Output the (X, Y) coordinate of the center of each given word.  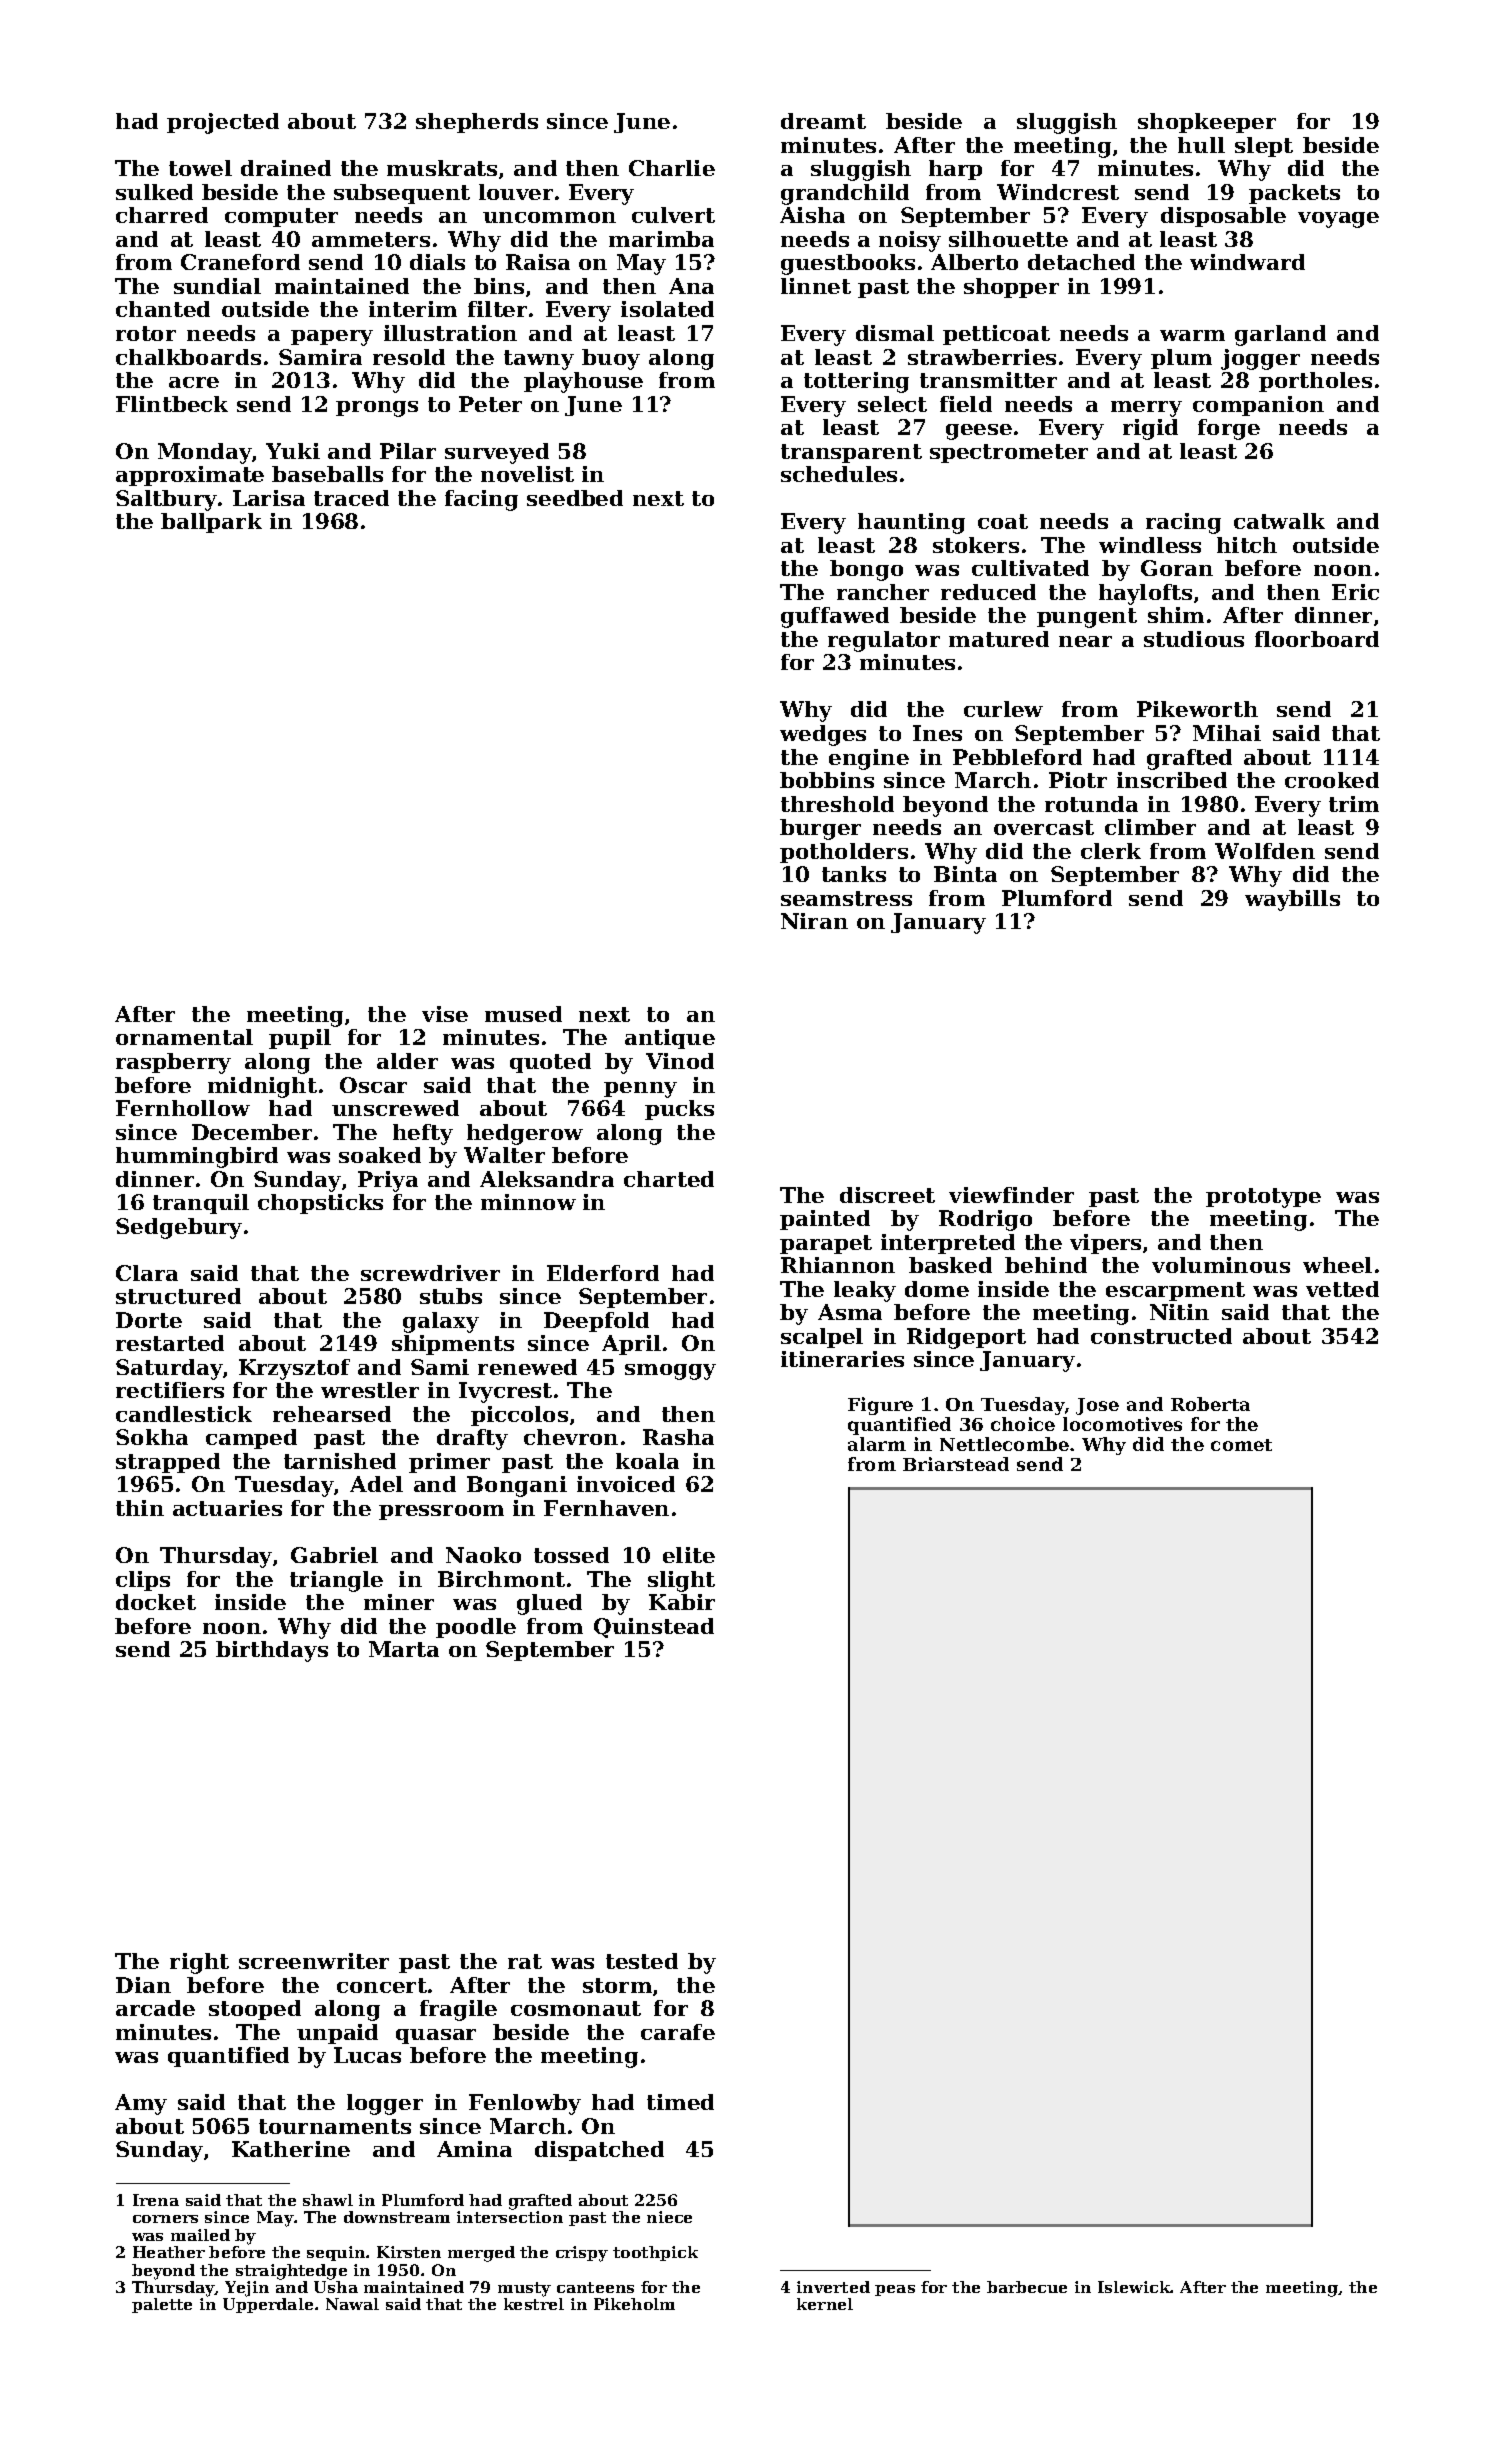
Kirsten (409, 2252)
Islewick (1134, 2287)
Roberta (1210, 1404)
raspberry (173, 1063)
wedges (823, 735)
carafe (678, 2032)
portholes (1315, 382)
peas (895, 2290)
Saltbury (166, 500)
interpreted (948, 1244)
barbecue (1027, 2287)
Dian (143, 1985)
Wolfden (1265, 851)
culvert (673, 215)
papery (332, 338)
